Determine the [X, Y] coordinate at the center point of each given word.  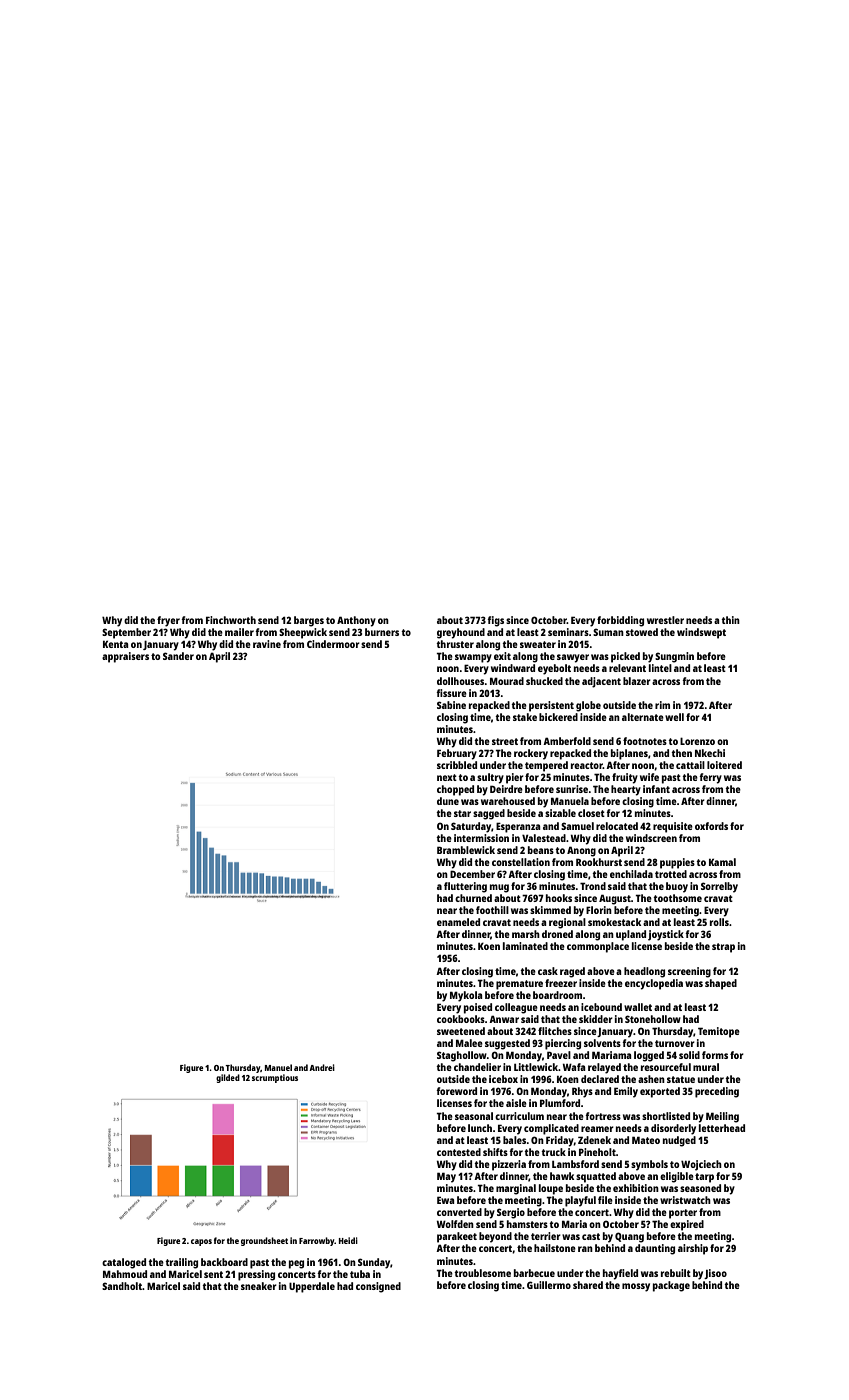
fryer [168, 621]
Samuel [577, 826]
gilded [228, 1078]
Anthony [356, 621]
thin [730, 620]
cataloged [124, 1263]
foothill [492, 910]
